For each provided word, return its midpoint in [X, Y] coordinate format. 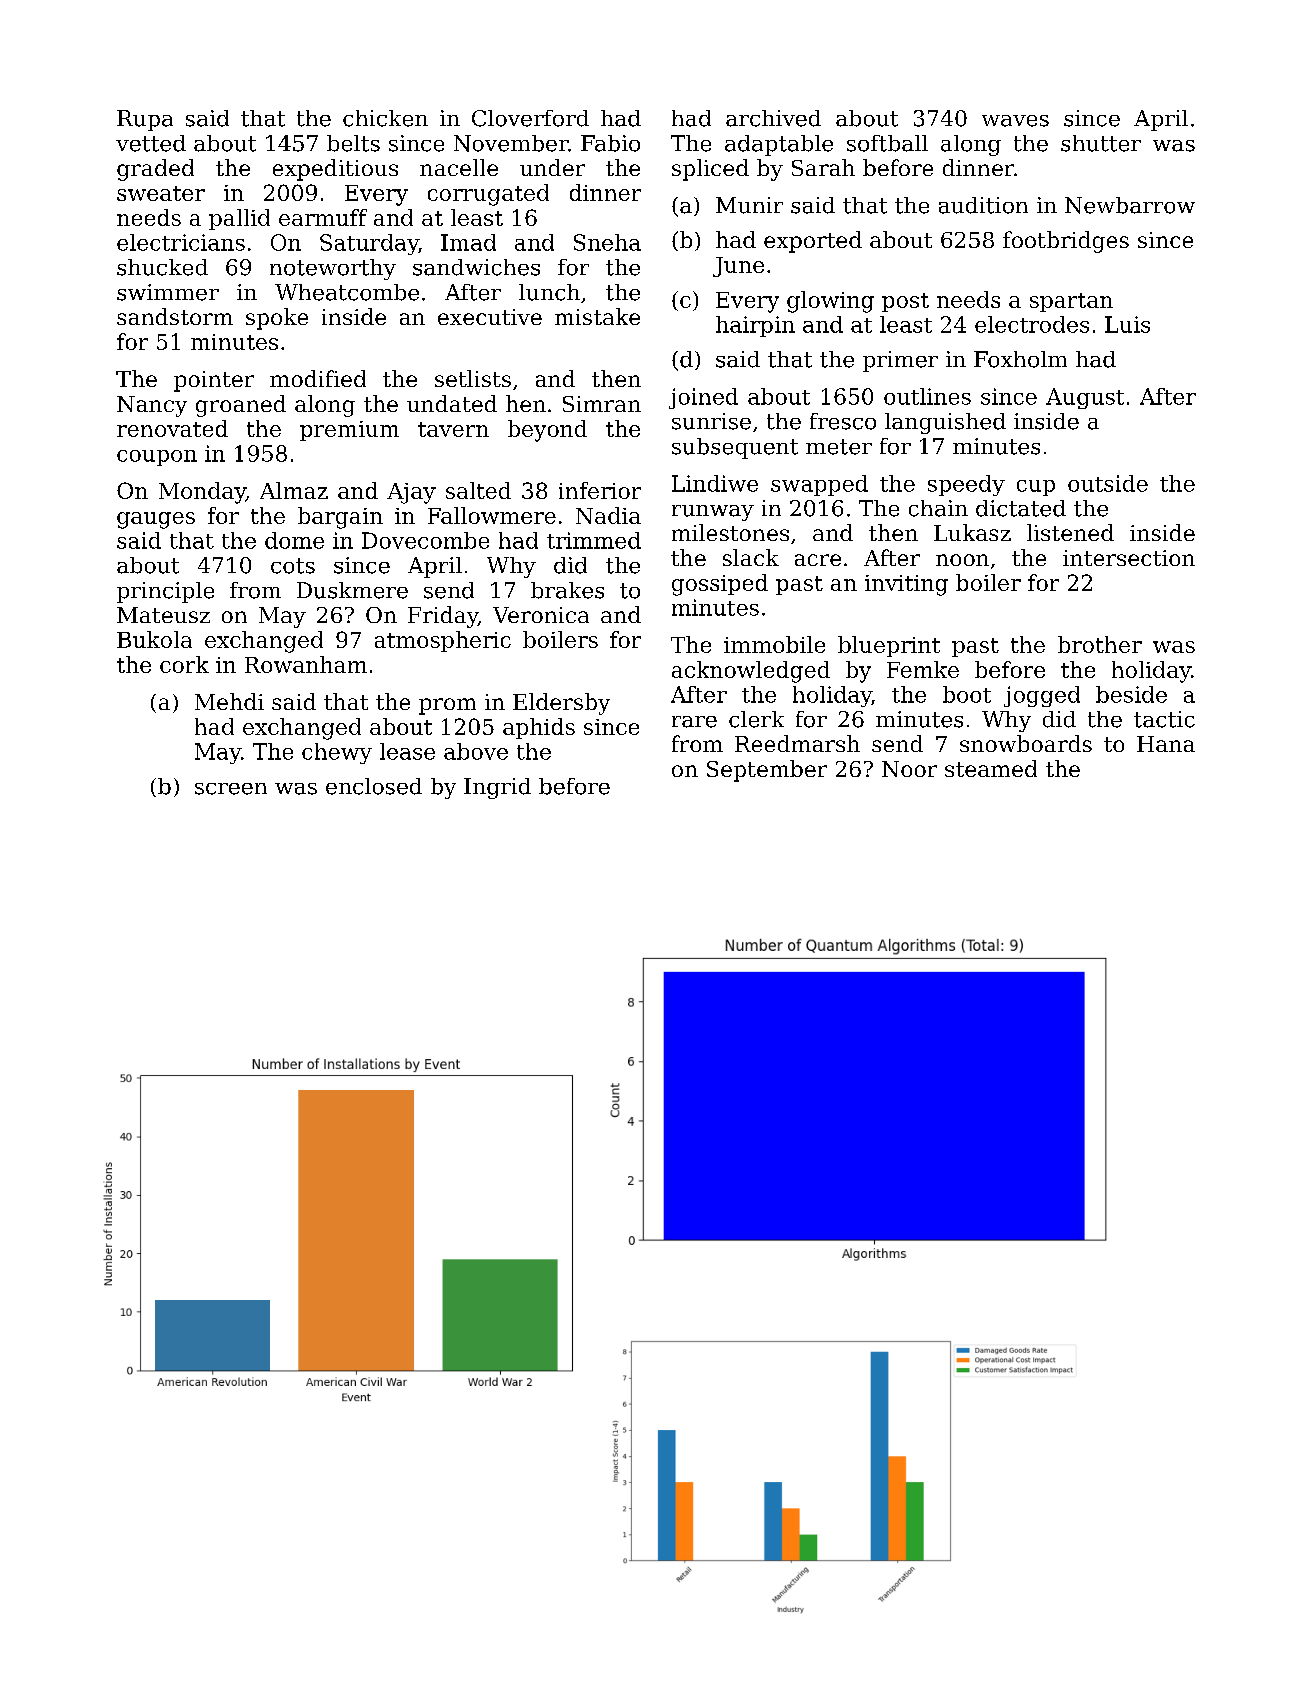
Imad [468, 242]
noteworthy [333, 269]
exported [813, 242]
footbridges [1066, 242]
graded [155, 170]
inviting [906, 585]
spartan [1071, 302]
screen [231, 789]
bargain [340, 518]
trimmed [594, 540]
